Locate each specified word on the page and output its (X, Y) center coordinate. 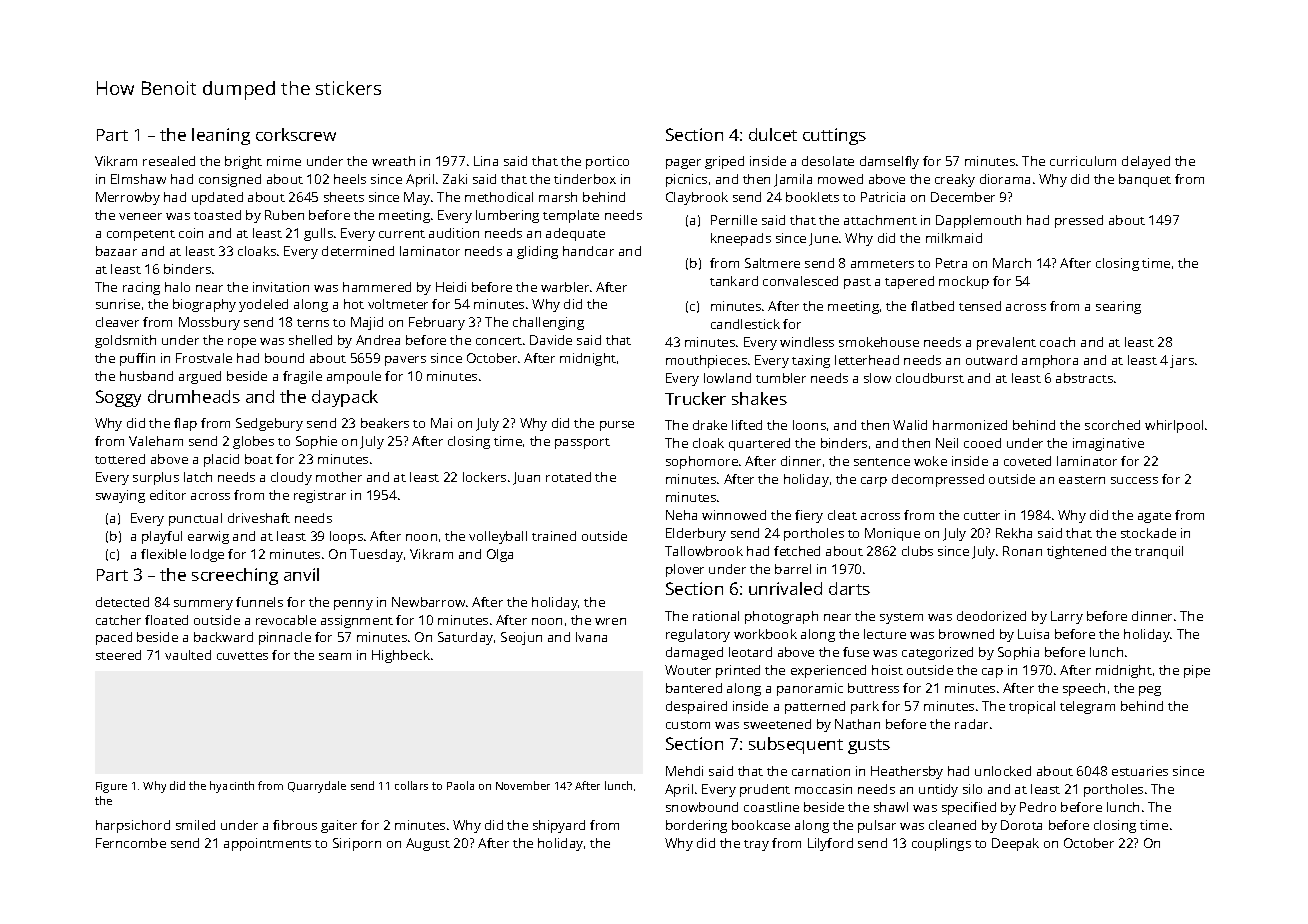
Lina (486, 161)
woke (930, 461)
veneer (140, 216)
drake (710, 425)
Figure (111, 787)
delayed (1146, 162)
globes (253, 442)
